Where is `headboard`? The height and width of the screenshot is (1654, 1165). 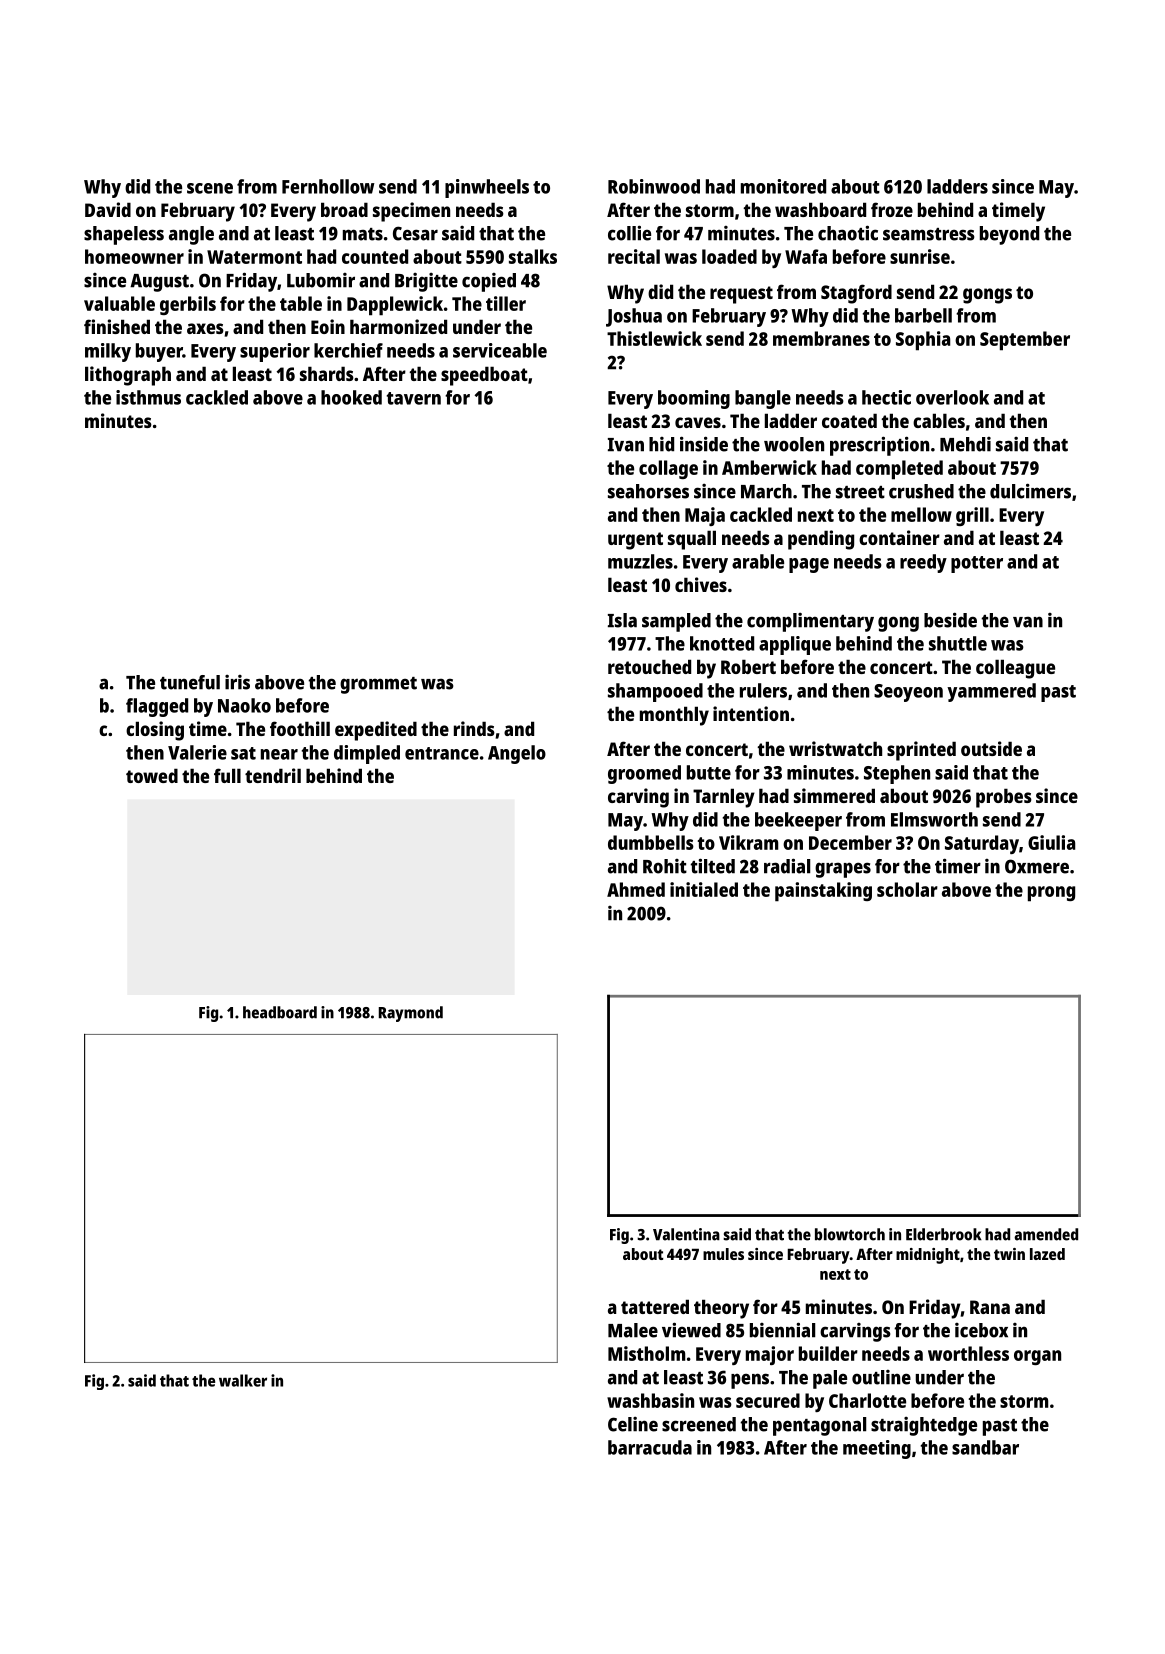 headboard is located at coordinates (280, 1012).
